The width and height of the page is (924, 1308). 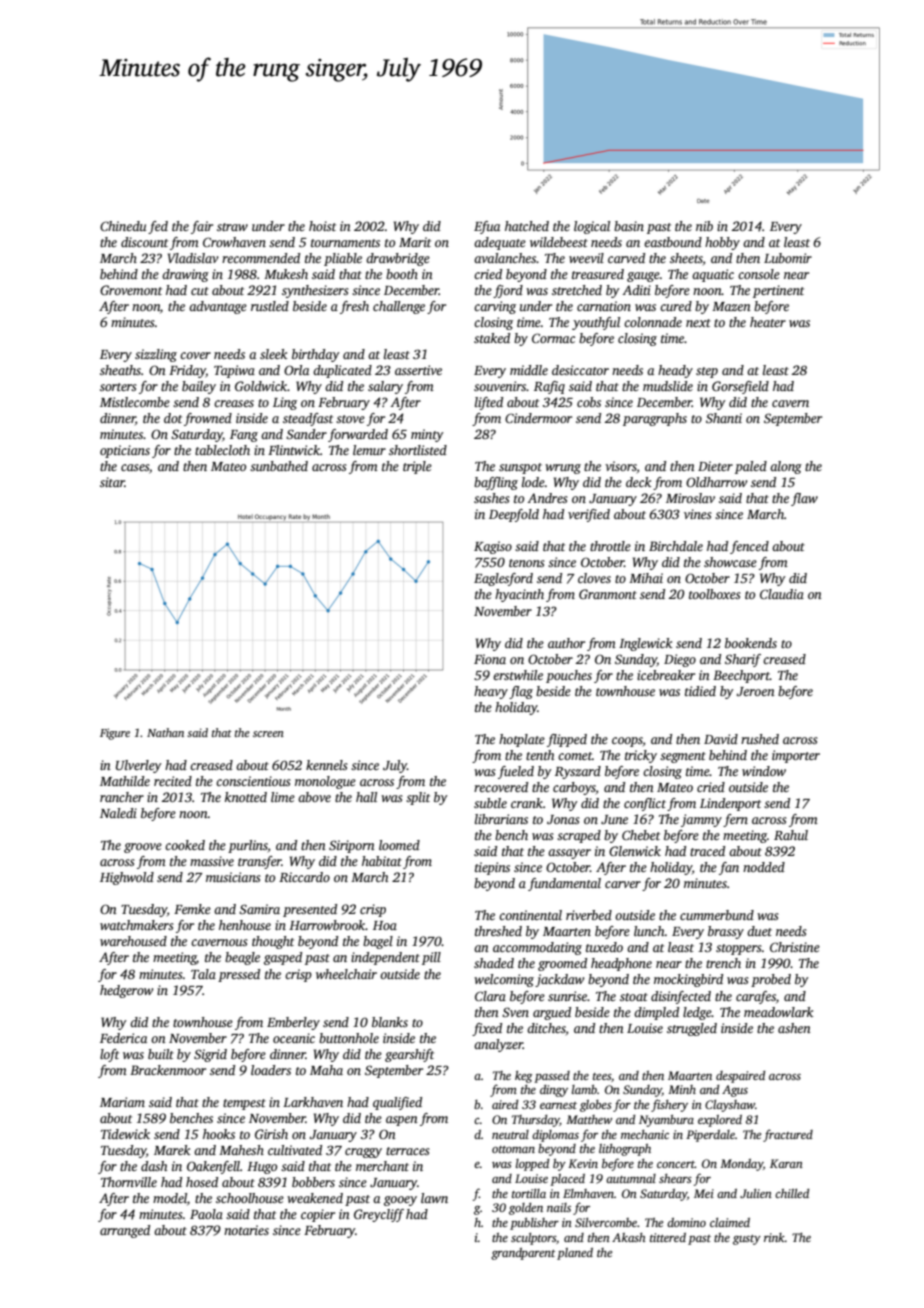 I want to click on booth, so click(x=402, y=274).
